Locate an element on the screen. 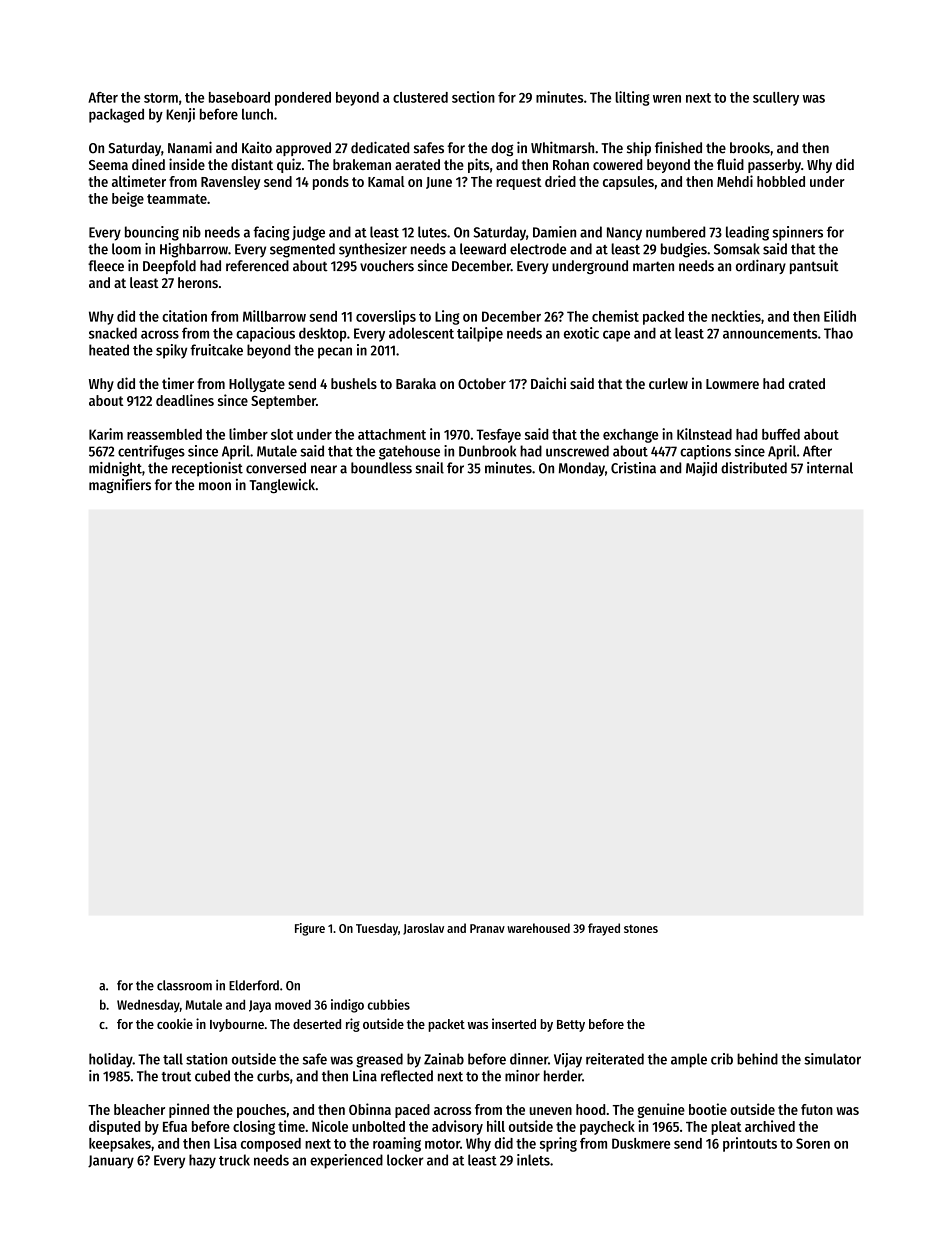 This screenshot has width=952, height=1233. crib is located at coordinates (722, 1059).
